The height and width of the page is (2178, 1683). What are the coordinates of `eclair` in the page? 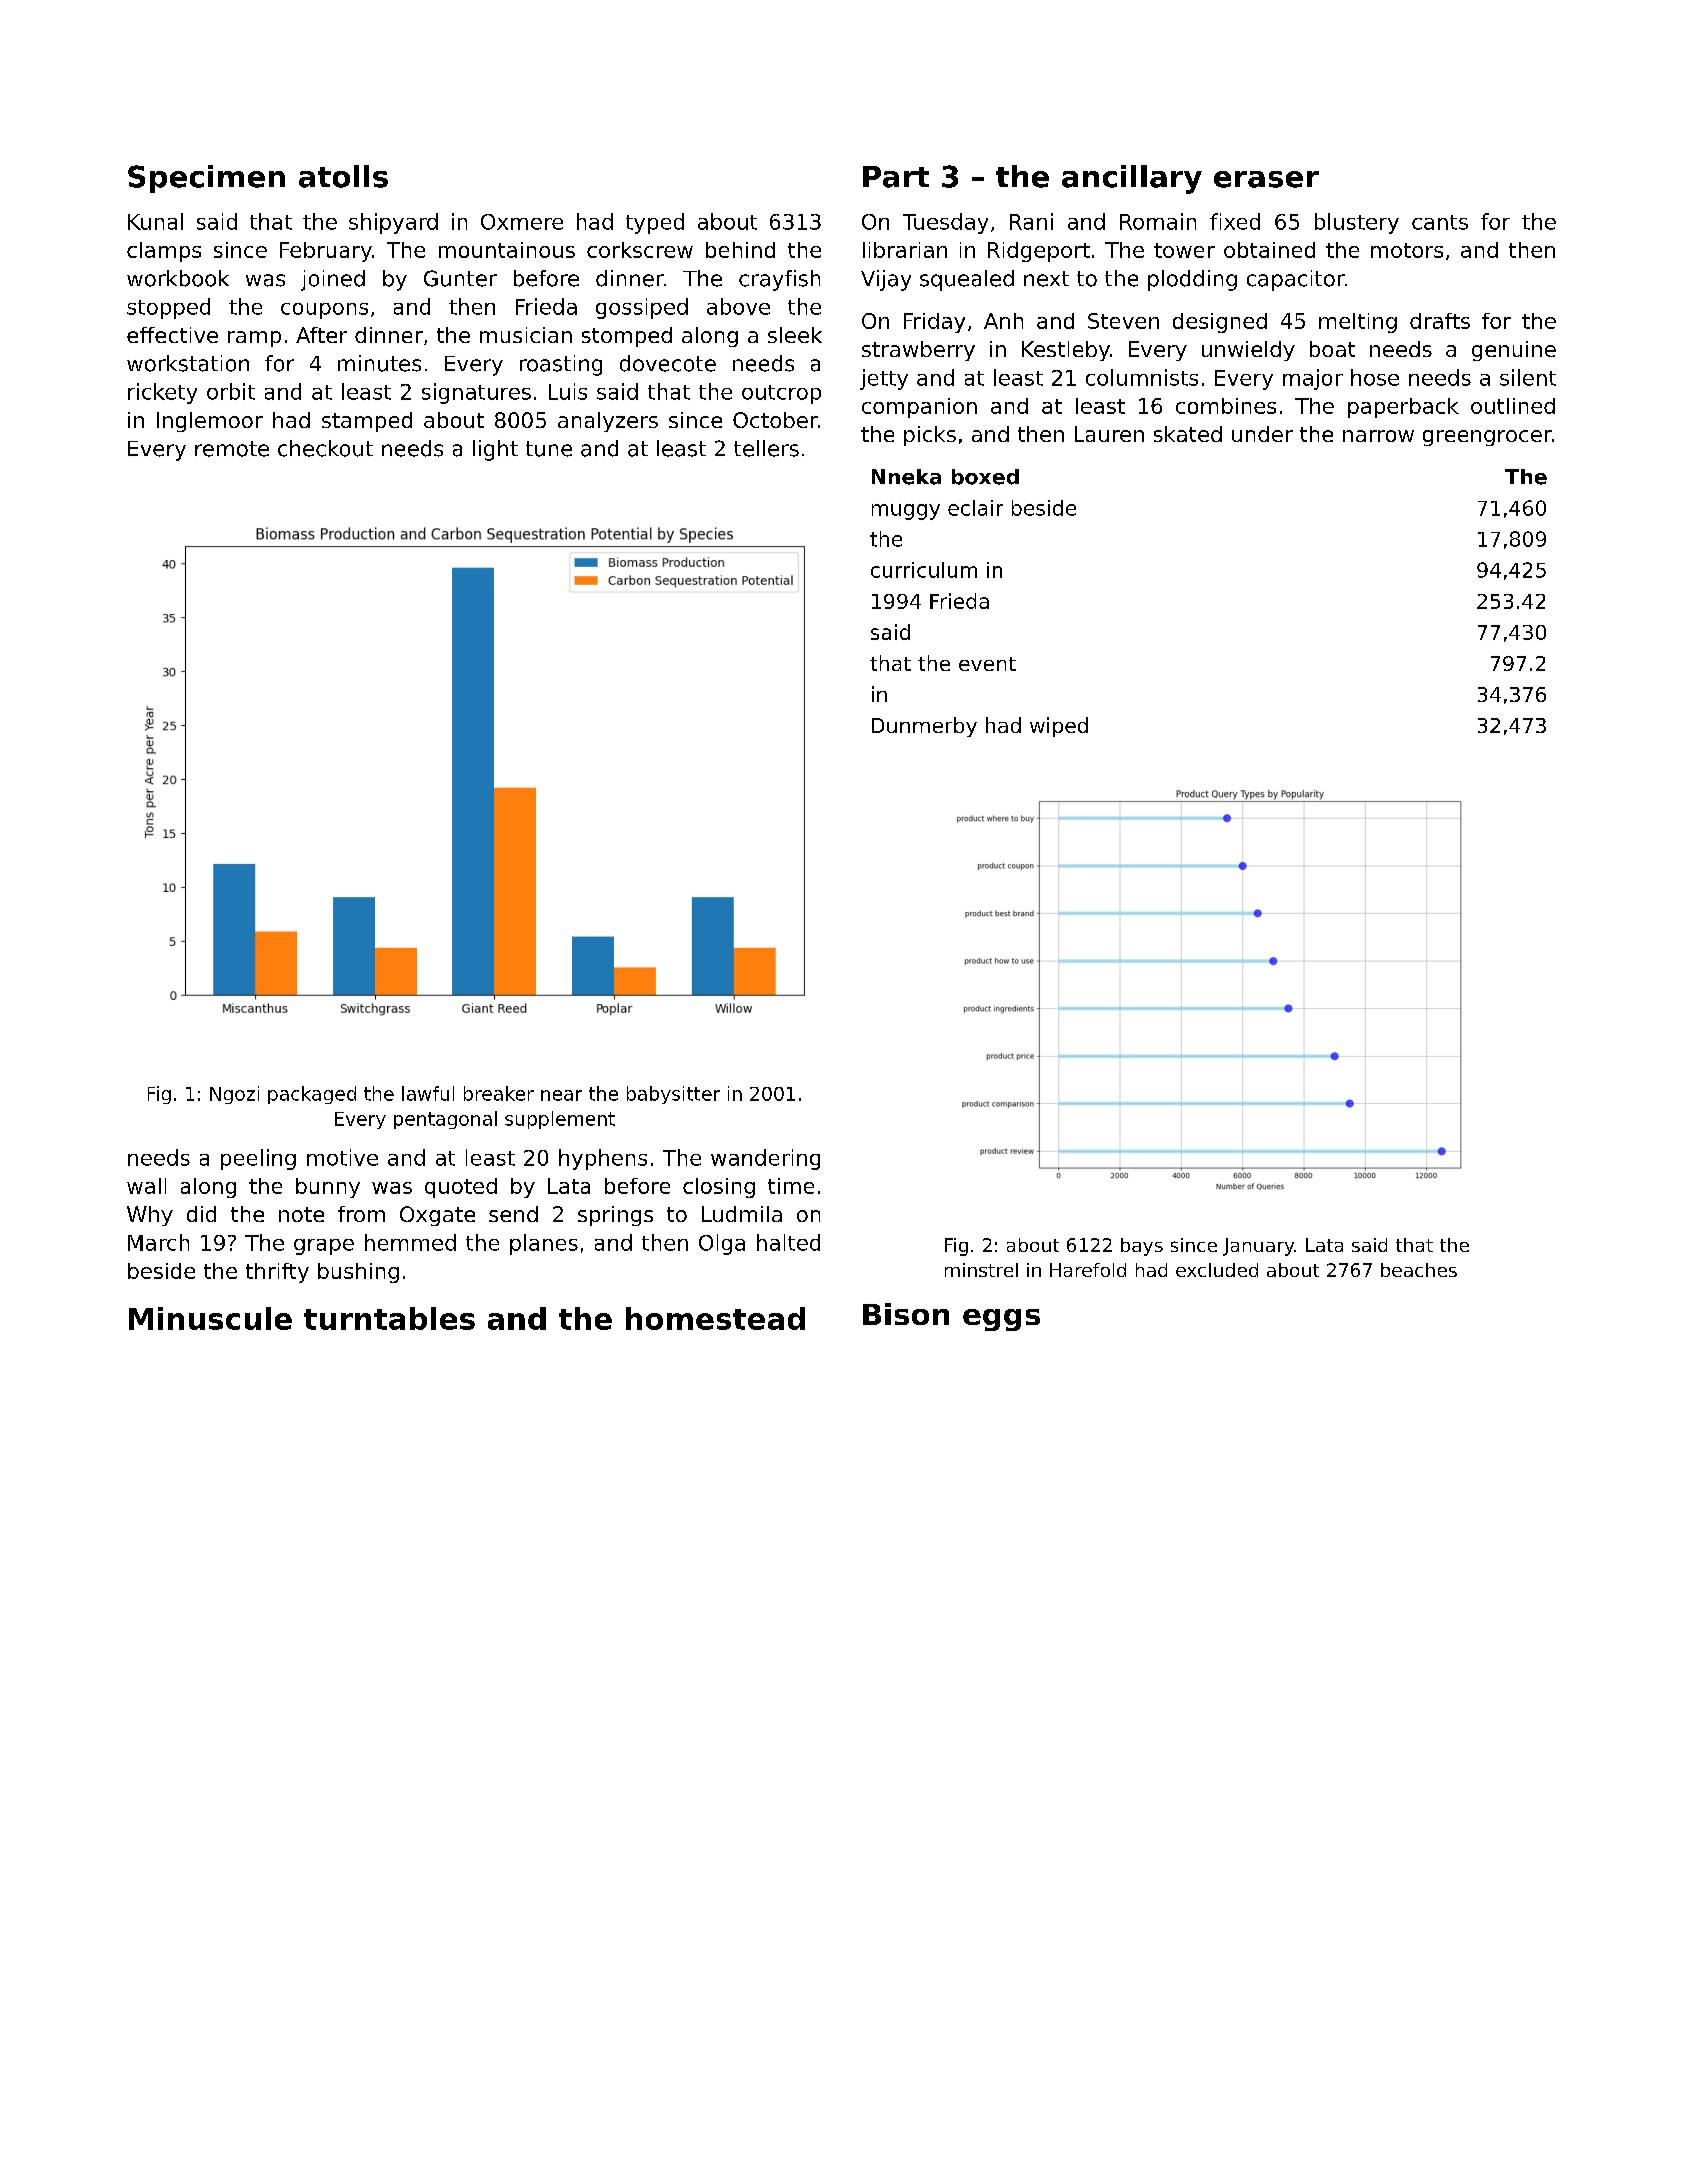 It's located at (975, 508).
